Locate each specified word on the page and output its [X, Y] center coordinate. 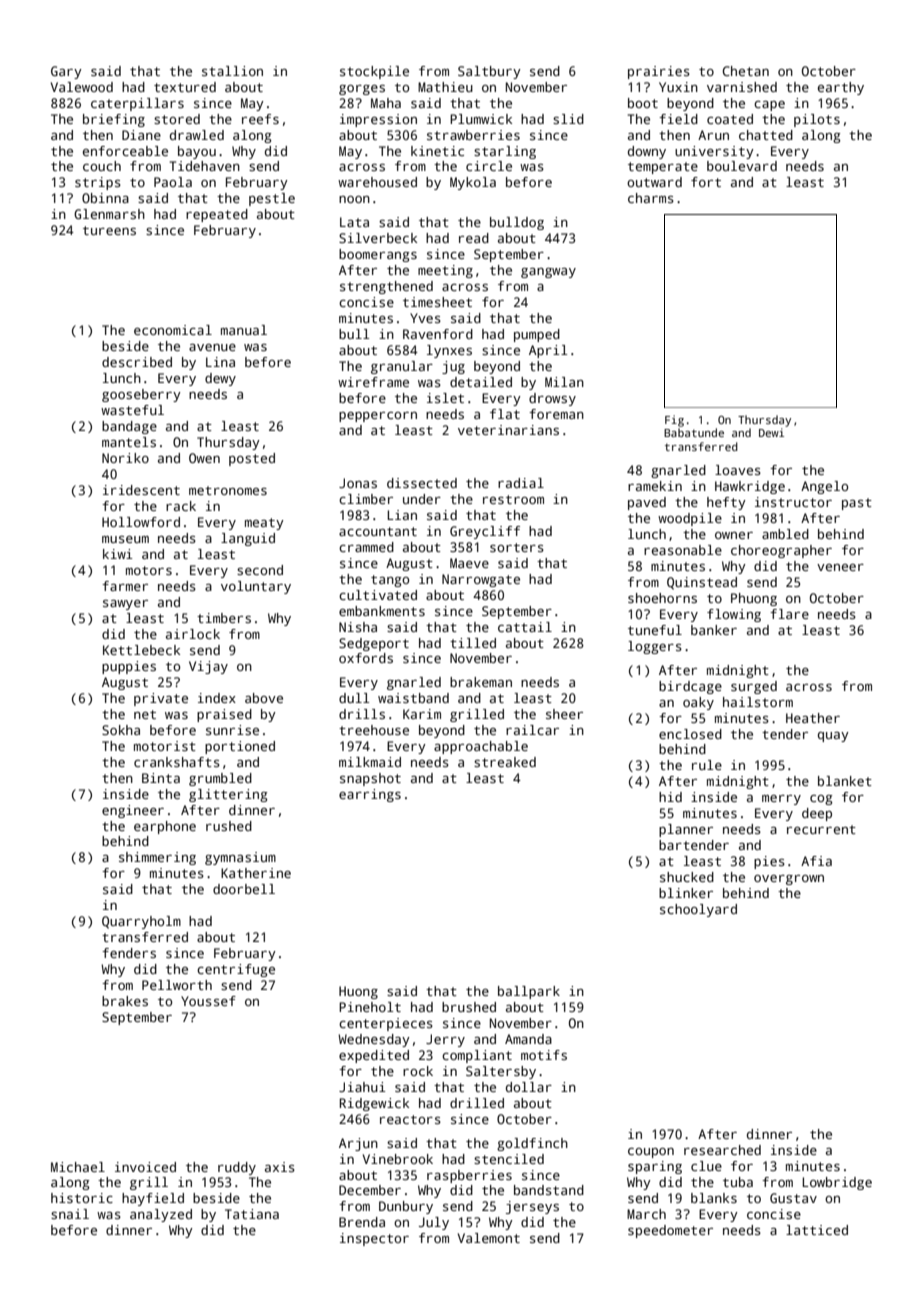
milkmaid [370, 762]
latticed [817, 1230]
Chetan [745, 71]
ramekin [655, 486]
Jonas [358, 483]
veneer [840, 567]
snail [70, 1214]
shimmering [157, 858]
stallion [232, 71]
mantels [129, 442]
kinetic [437, 151]
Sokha [121, 730]
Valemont [489, 1238]
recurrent [821, 829]
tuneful [655, 630]
